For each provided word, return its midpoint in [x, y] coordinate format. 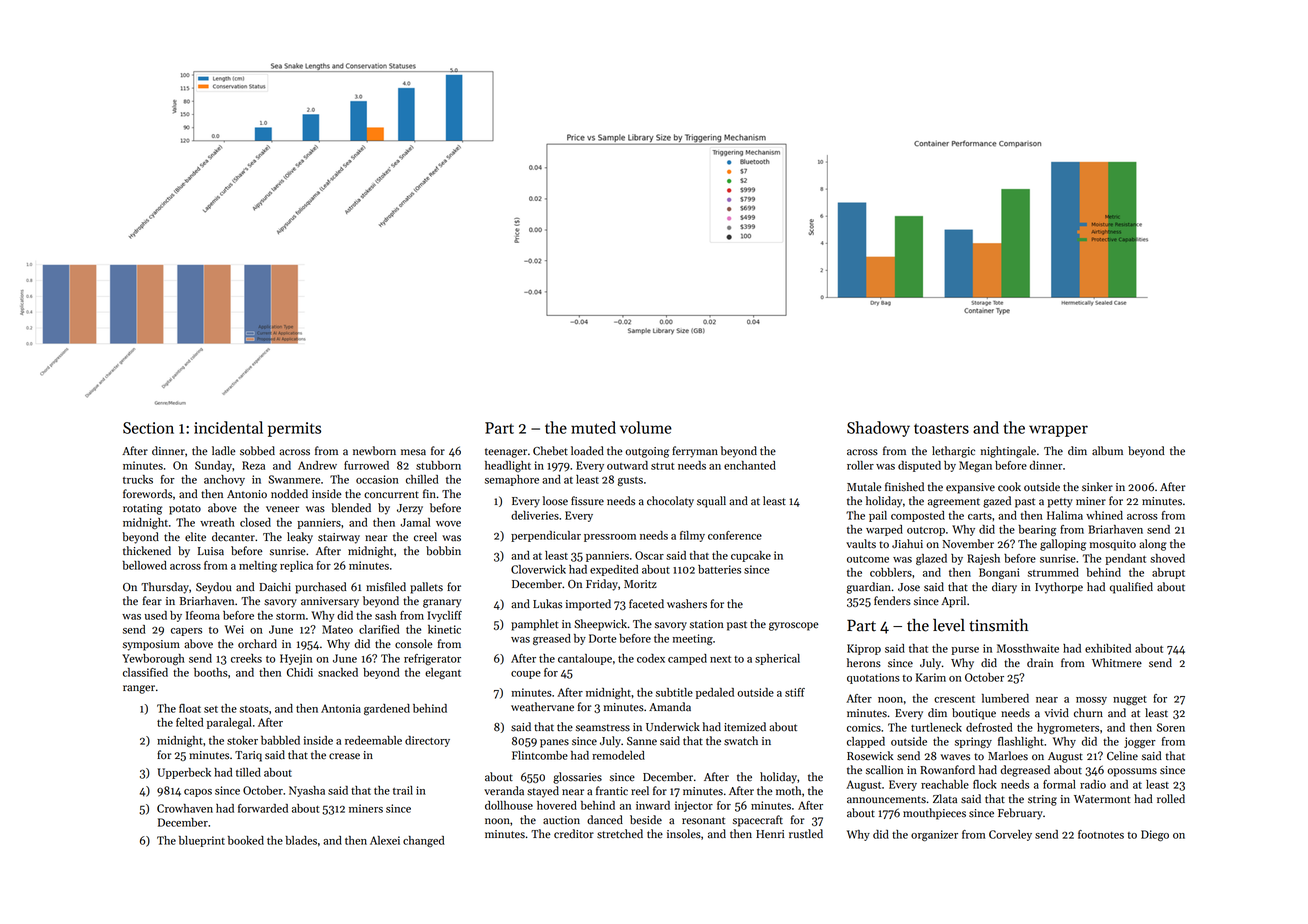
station [707, 624]
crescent [954, 699]
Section [148, 428]
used [156, 615]
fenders [892, 601]
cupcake [751, 556]
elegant [443, 673]
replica [296, 566]
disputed [919, 466]
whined [1104, 515]
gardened [387, 709]
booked [246, 840]
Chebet [550, 451]
